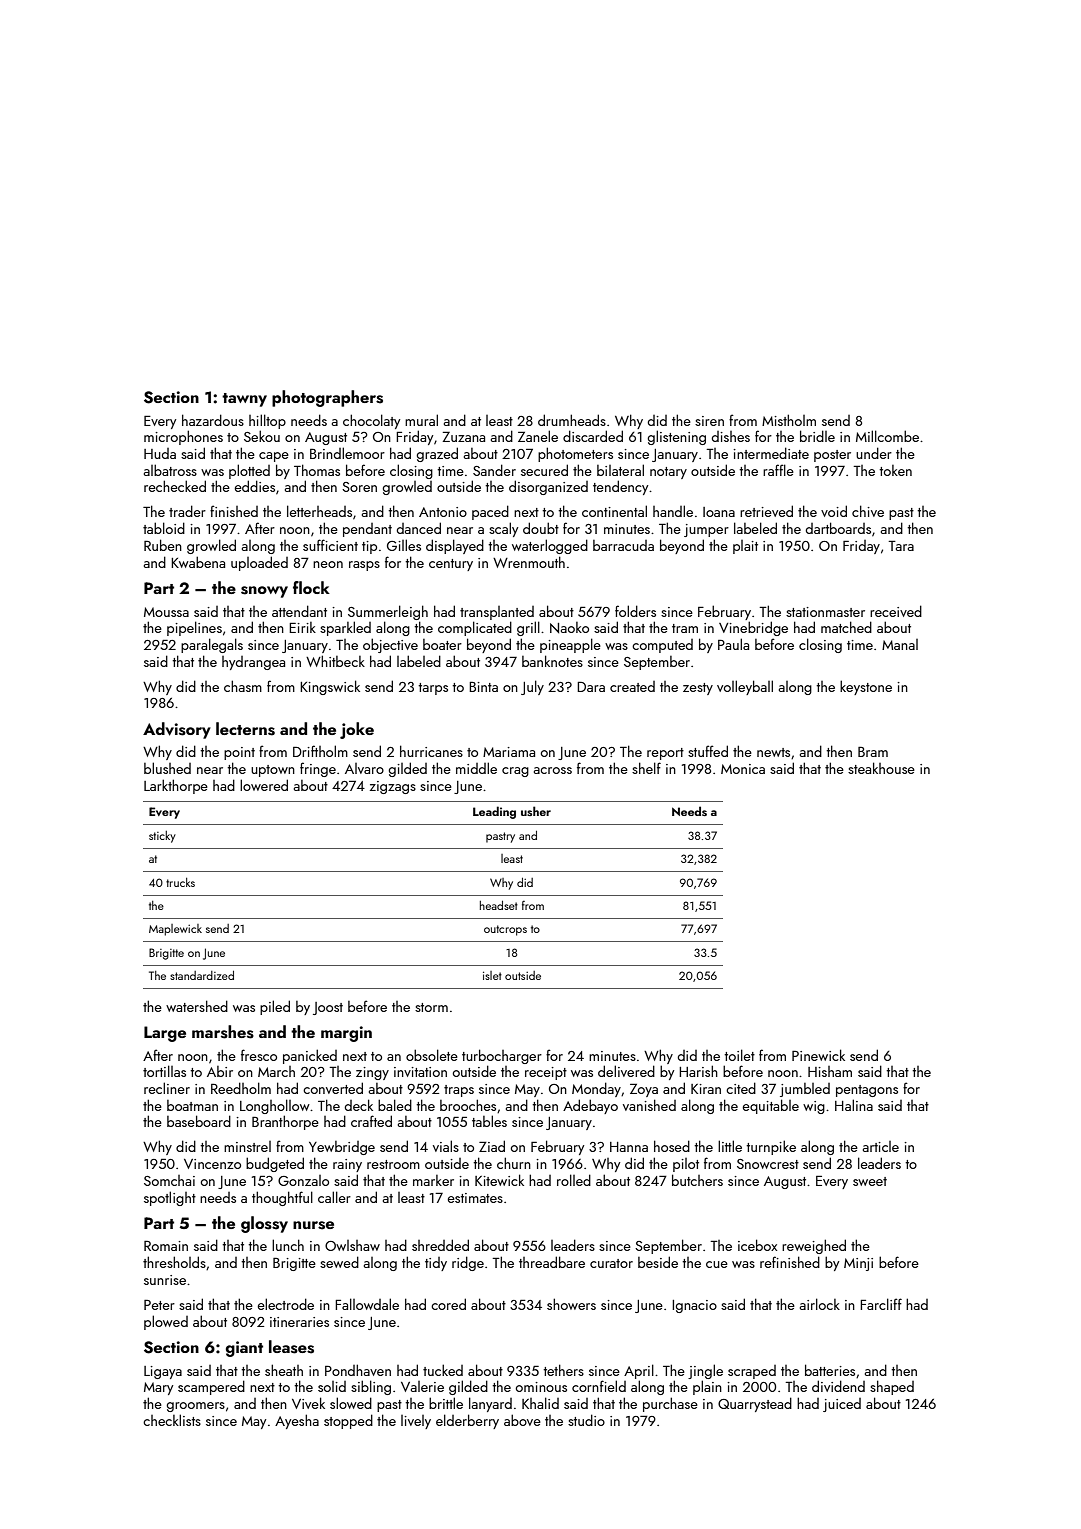 This document has height=1529, width=1081. What do you see at coordinates (162, 837) in the document?
I see `sticky` at bounding box center [162, 837].
